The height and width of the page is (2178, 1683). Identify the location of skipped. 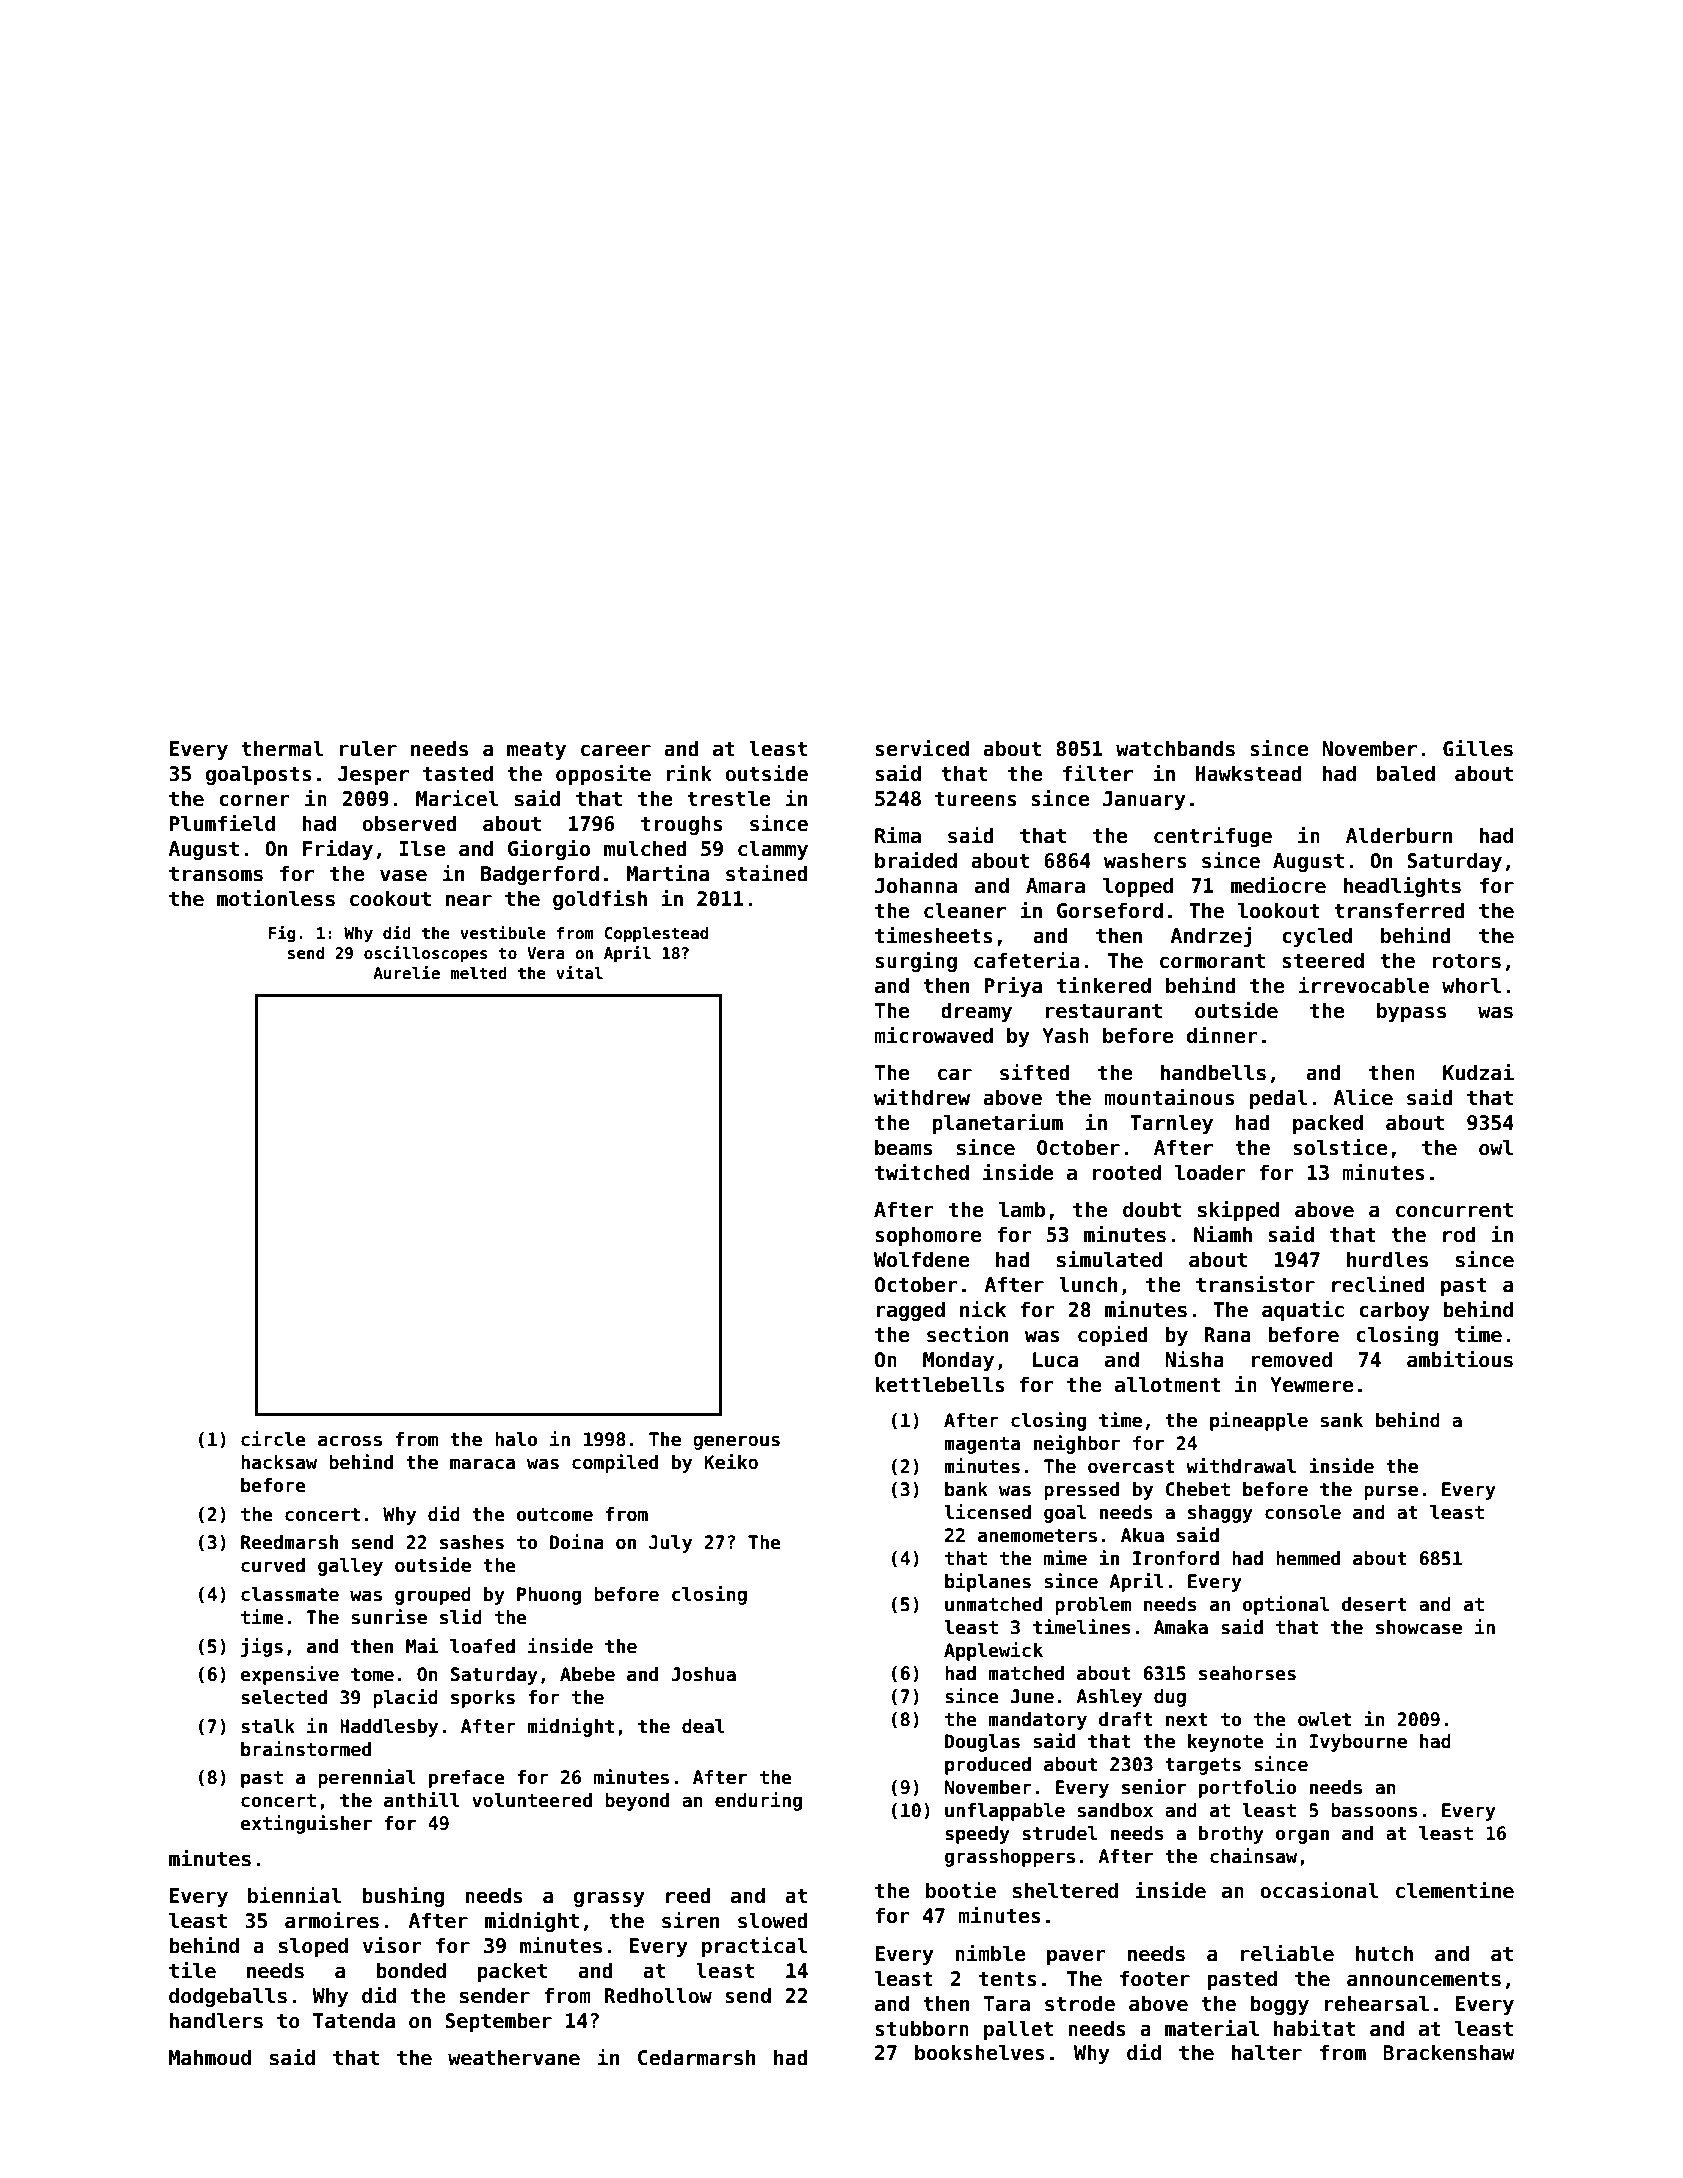
(1238, 1211).
